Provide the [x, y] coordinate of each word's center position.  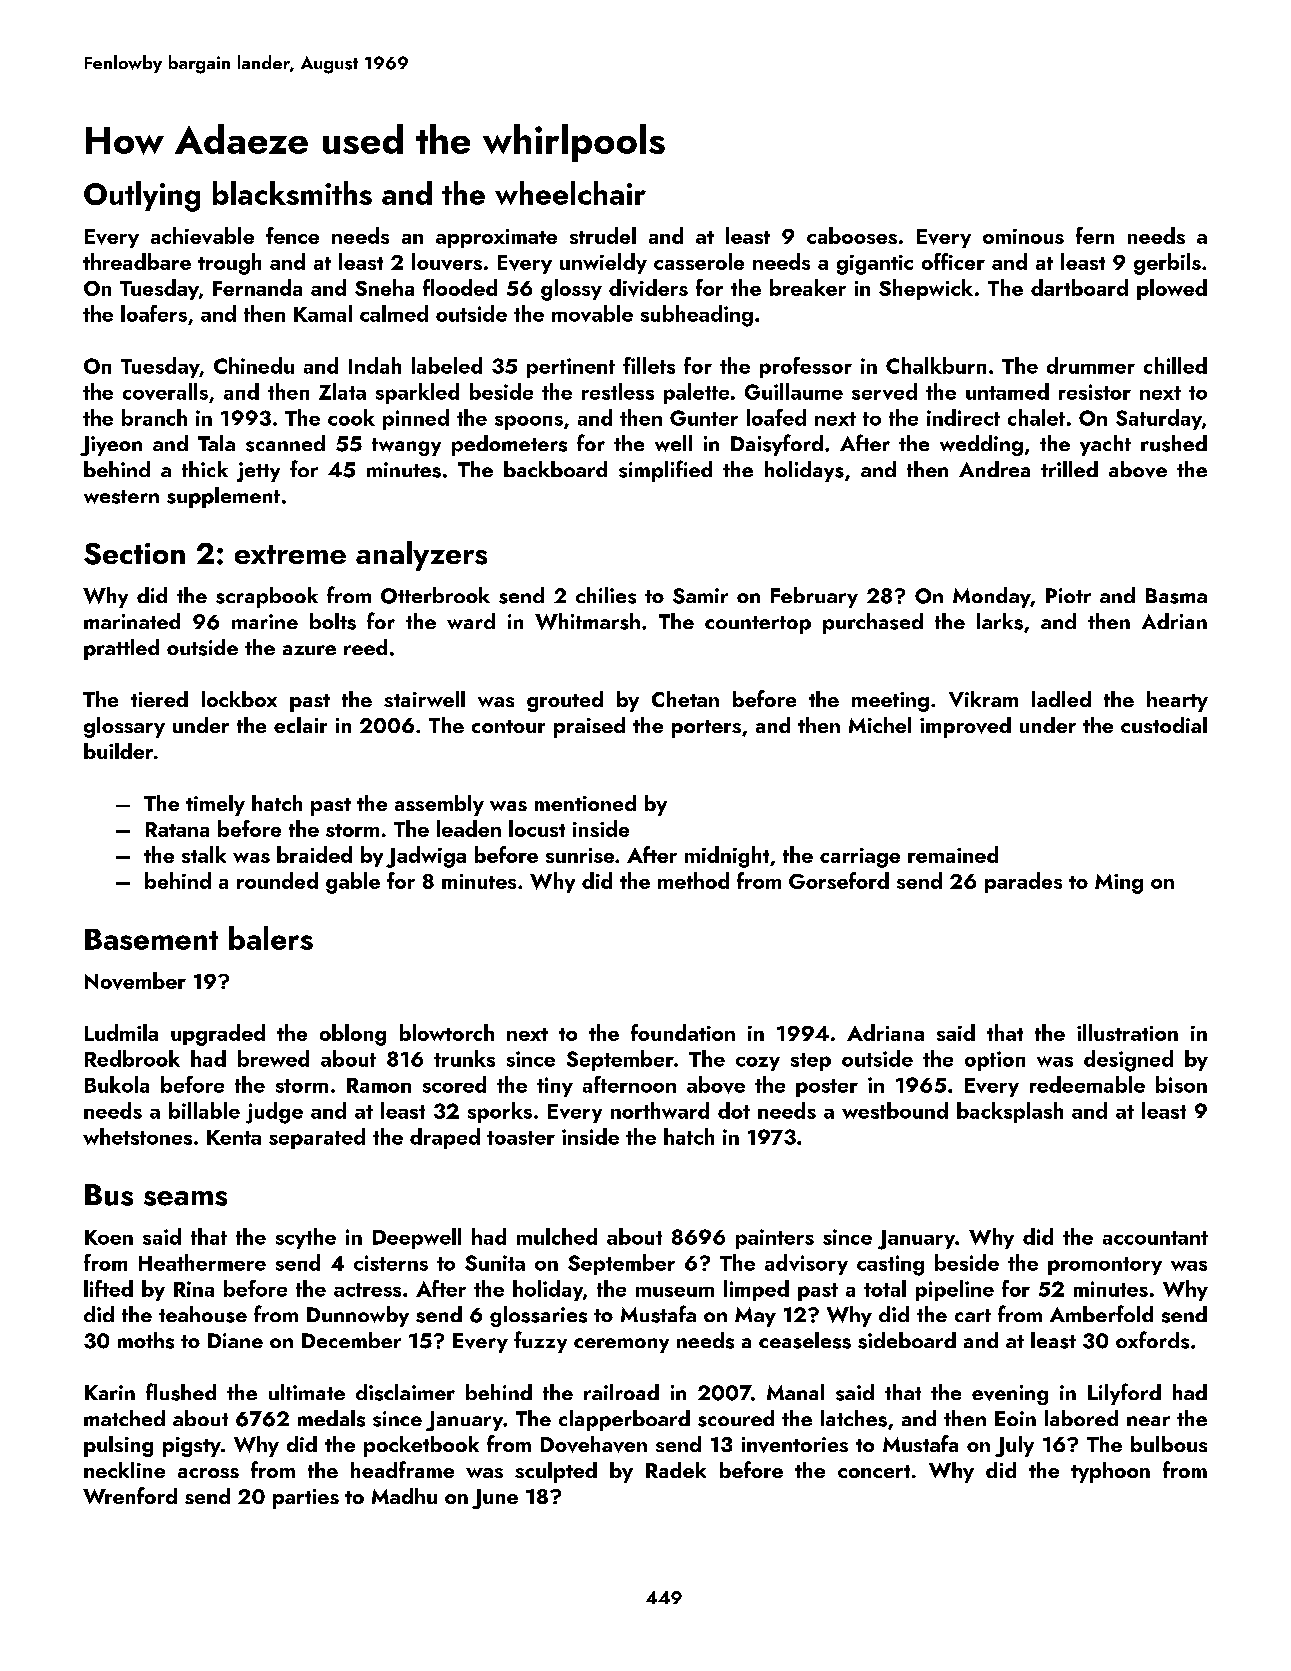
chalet [1036, 417]
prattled [121, 649]
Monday [992, 597]
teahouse [203, 1314]
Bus [109, 1195]
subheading [697, 316]
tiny [555, 1087]
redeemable [1087, 1084]
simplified [665, 471]
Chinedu [254, 365]
